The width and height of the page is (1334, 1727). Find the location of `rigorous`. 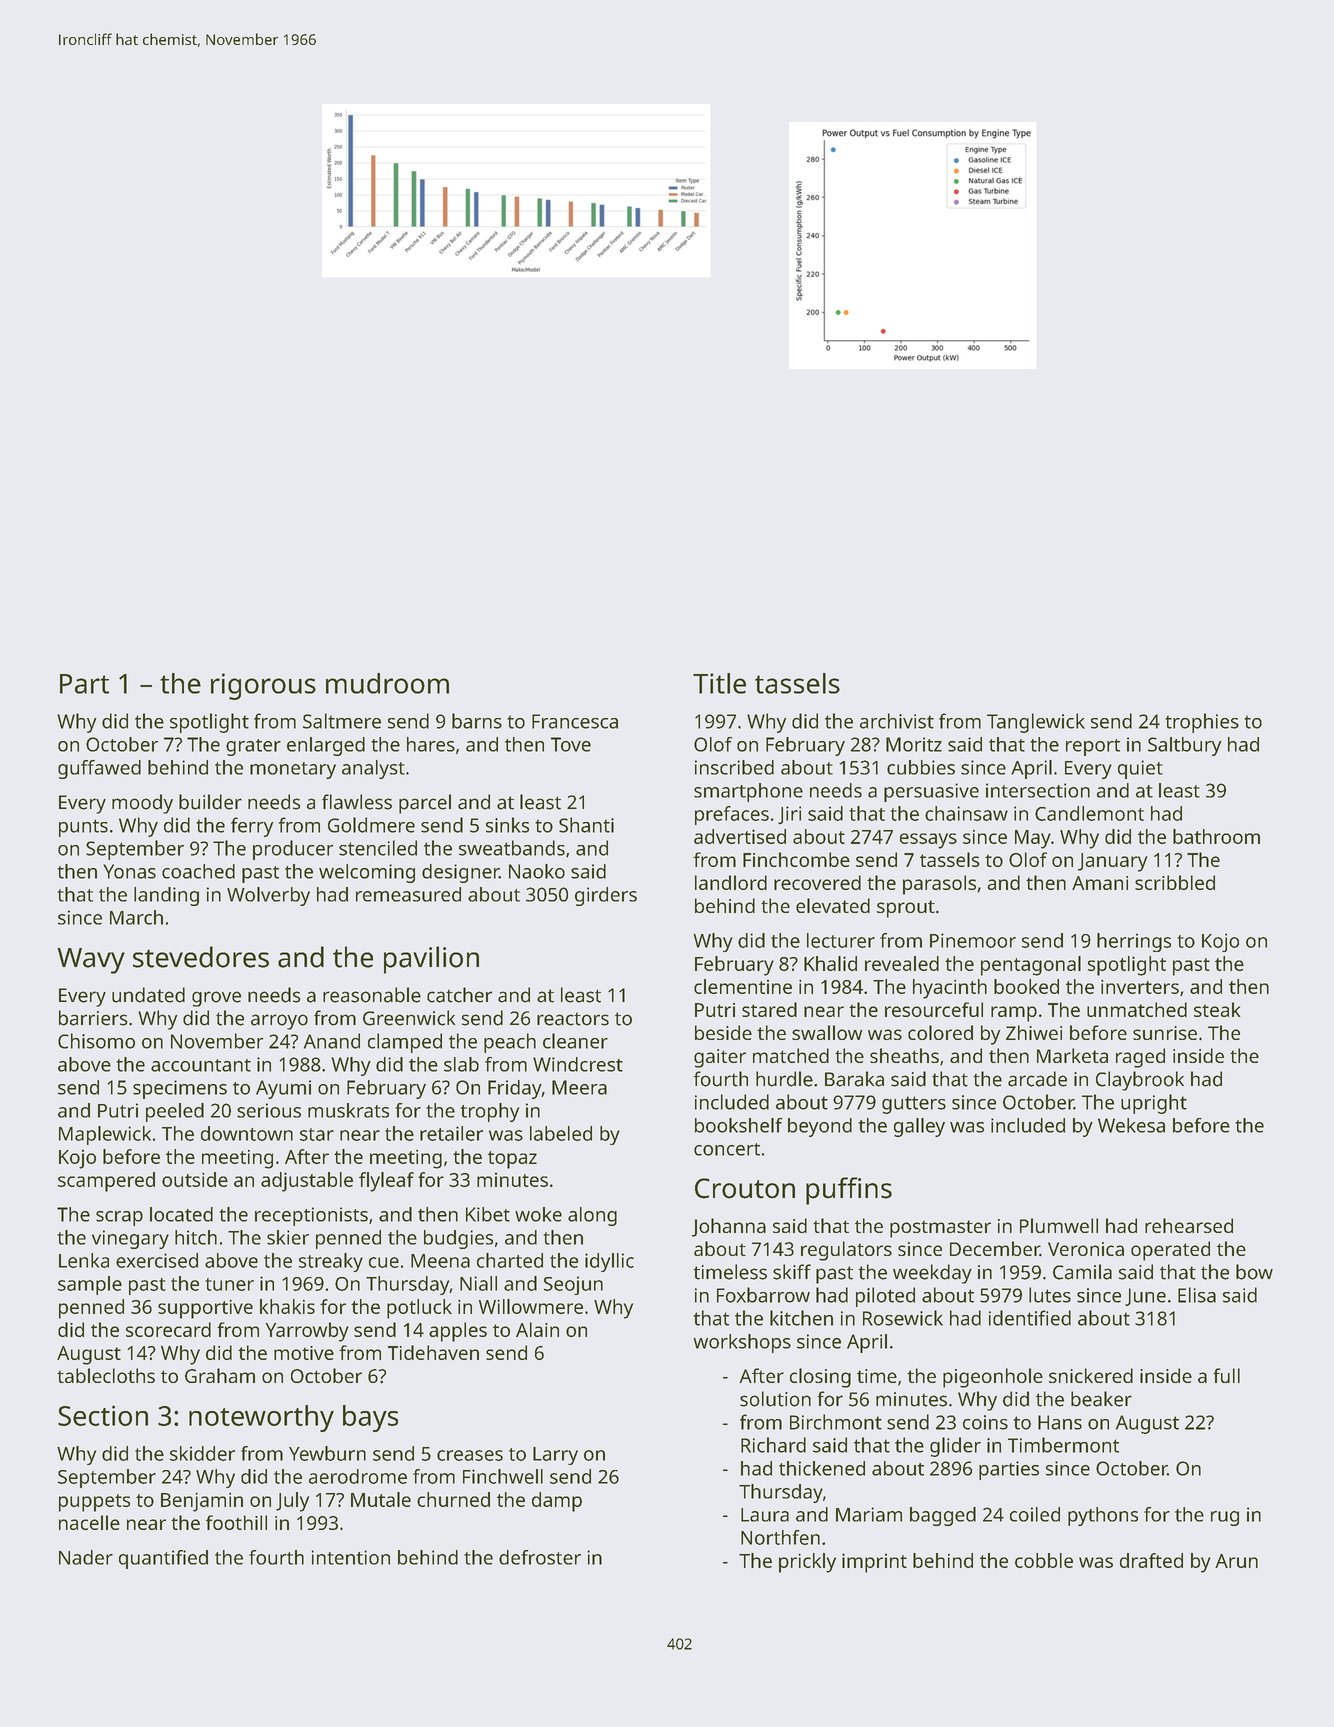

rigorous is located at coordinates (263, 686).
